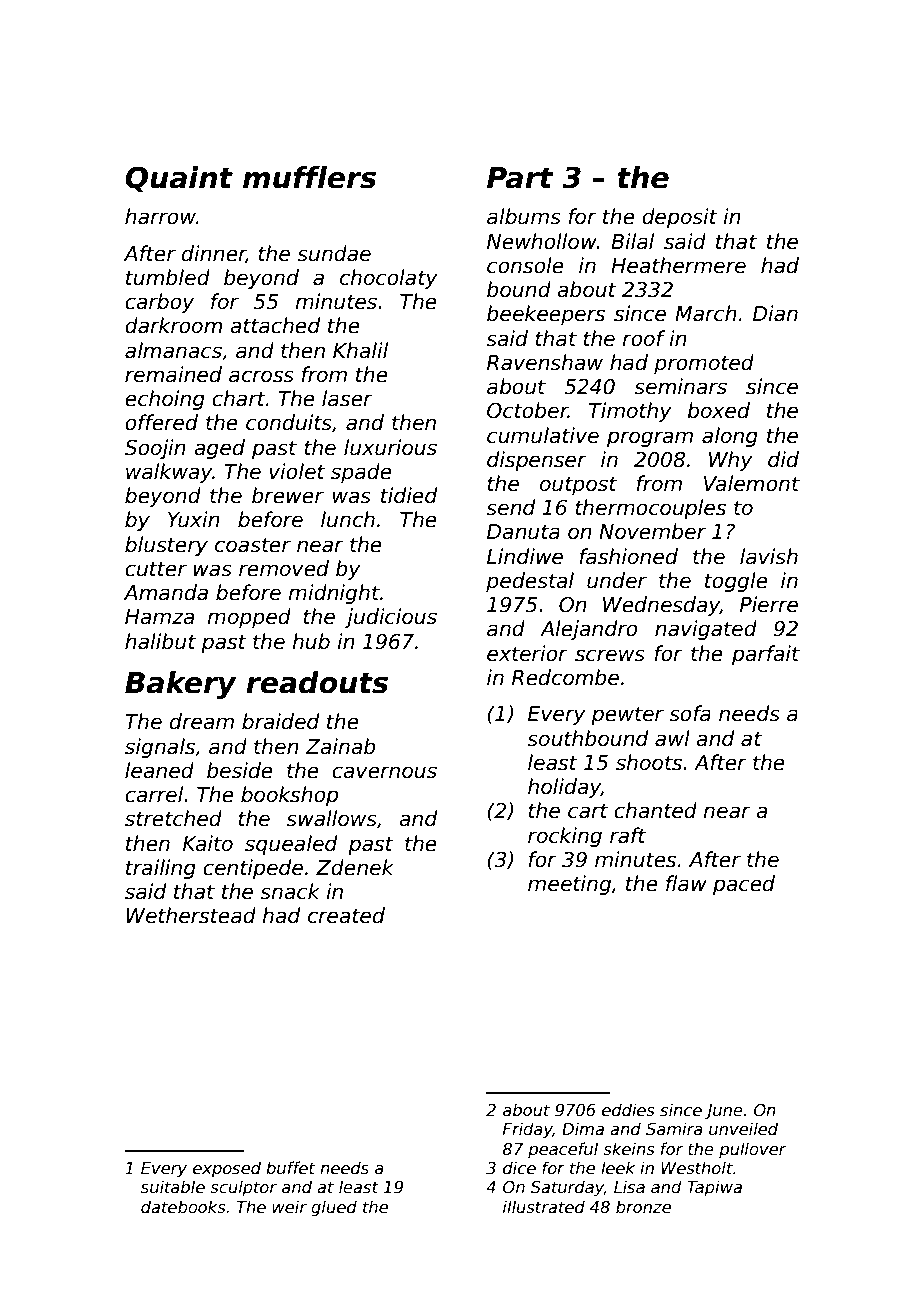  I want to click on unveiled, so click(743, 1129).
